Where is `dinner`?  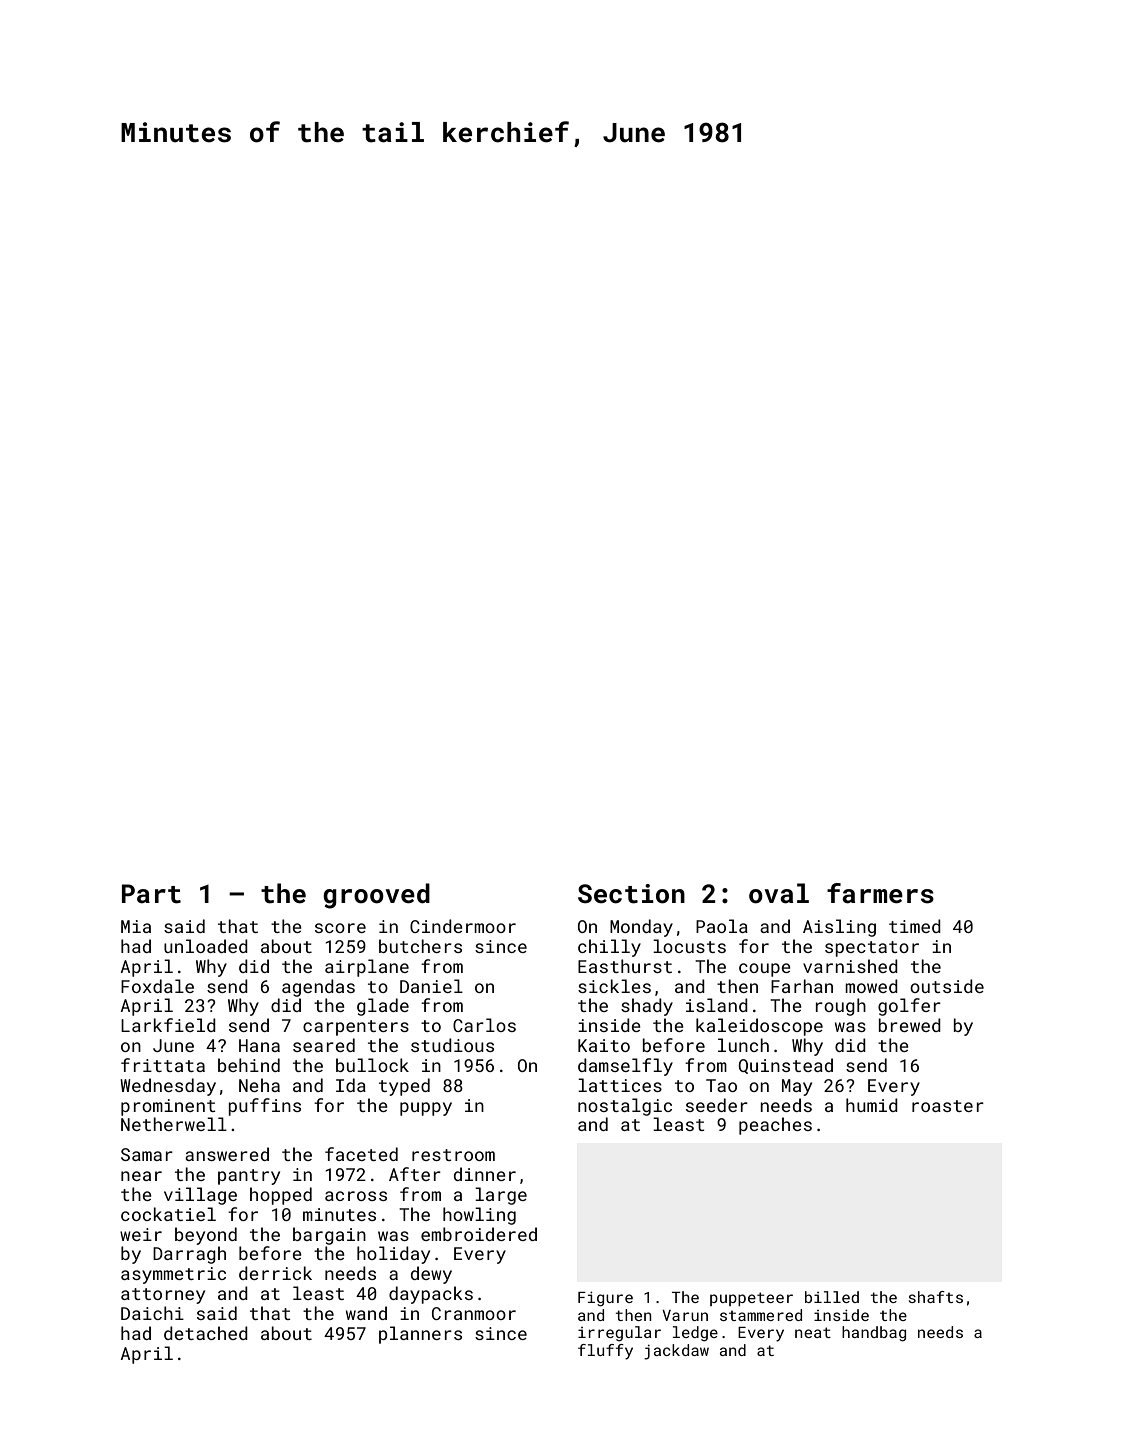
dinner is located at coordinates (485, 1174).
